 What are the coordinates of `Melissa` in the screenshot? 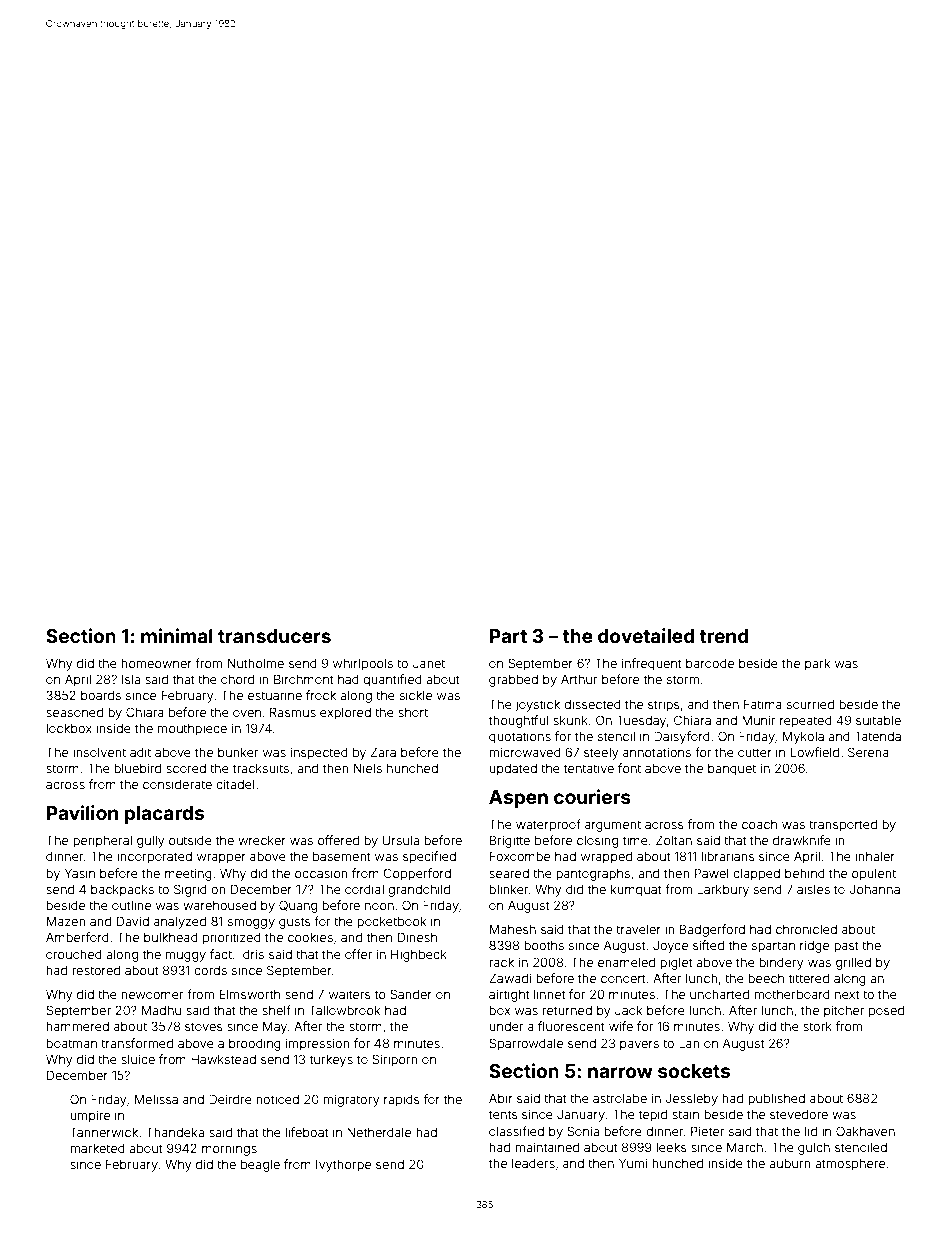 It's located at (156, 1099).
